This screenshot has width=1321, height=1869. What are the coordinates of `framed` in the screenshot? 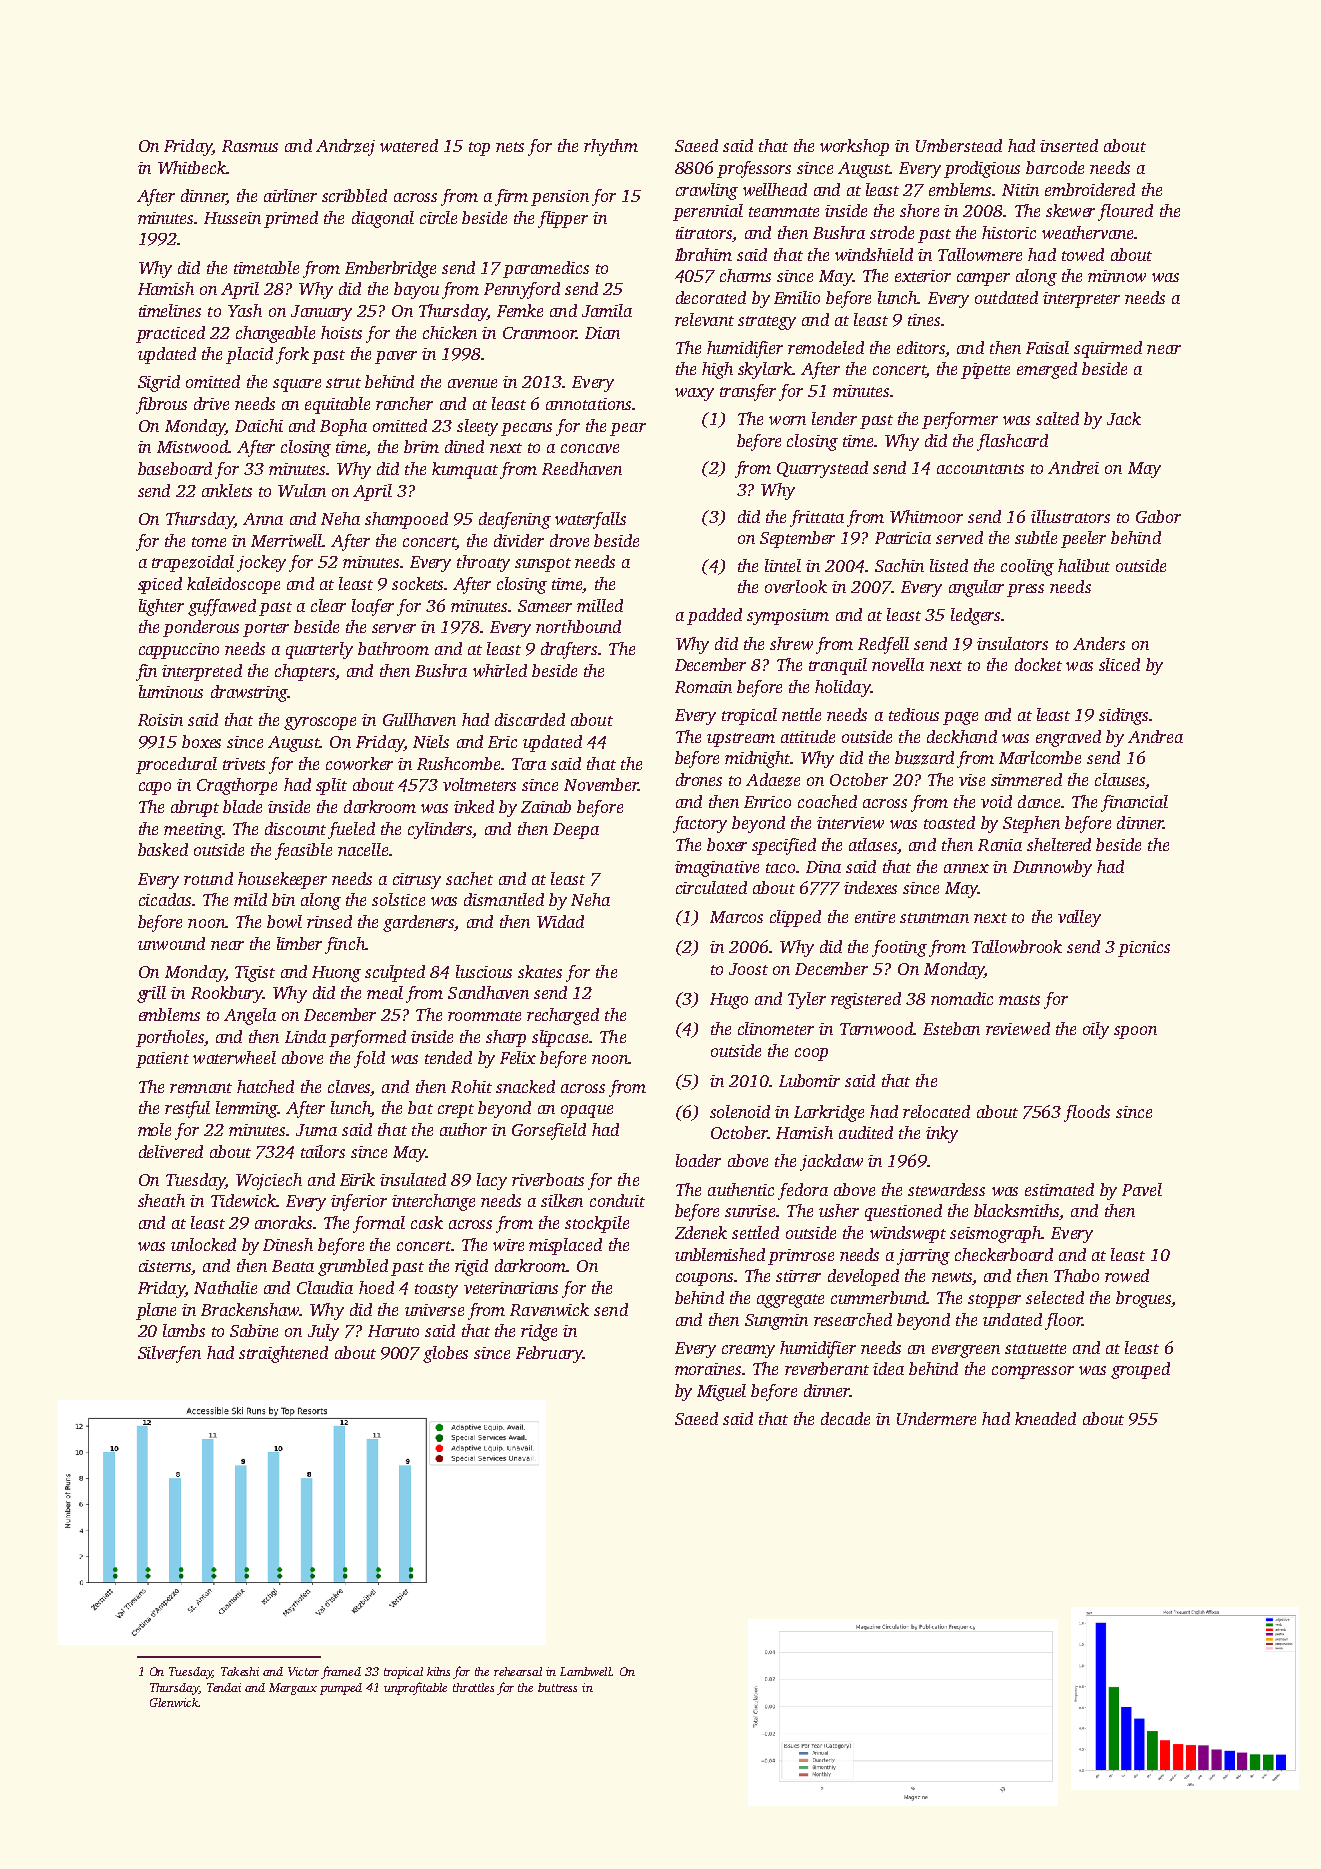 It's located at (341, 1672).
